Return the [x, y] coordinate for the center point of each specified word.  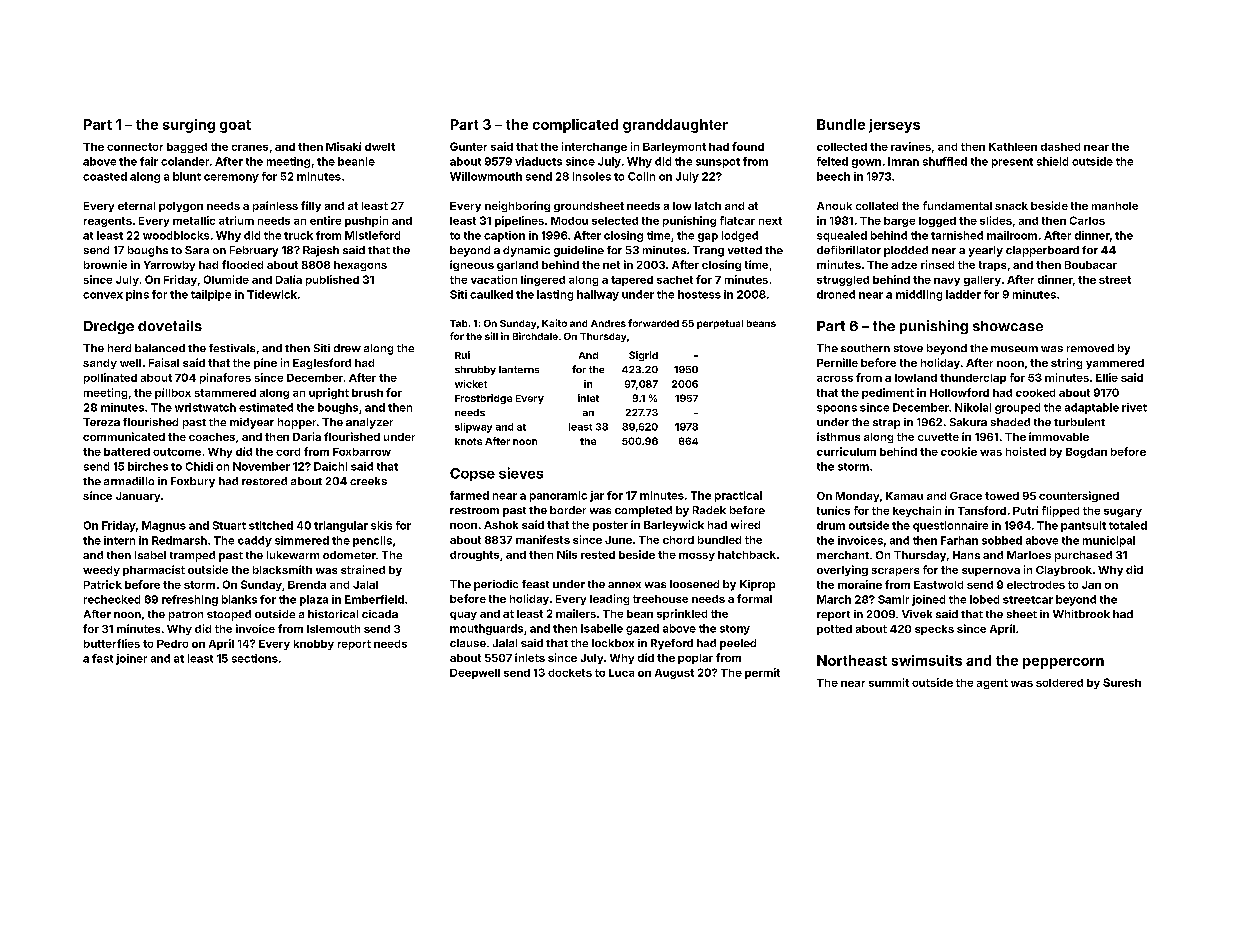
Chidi [199, 466]
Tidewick [272, 294]
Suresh [1122, 682]
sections [255, 658]
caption [504, 236]
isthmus [838, 436]
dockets [570, 673]
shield [1052, 161]
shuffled [945, 161]
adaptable [1092, 408]
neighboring [517, 206]
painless [275, 206]
